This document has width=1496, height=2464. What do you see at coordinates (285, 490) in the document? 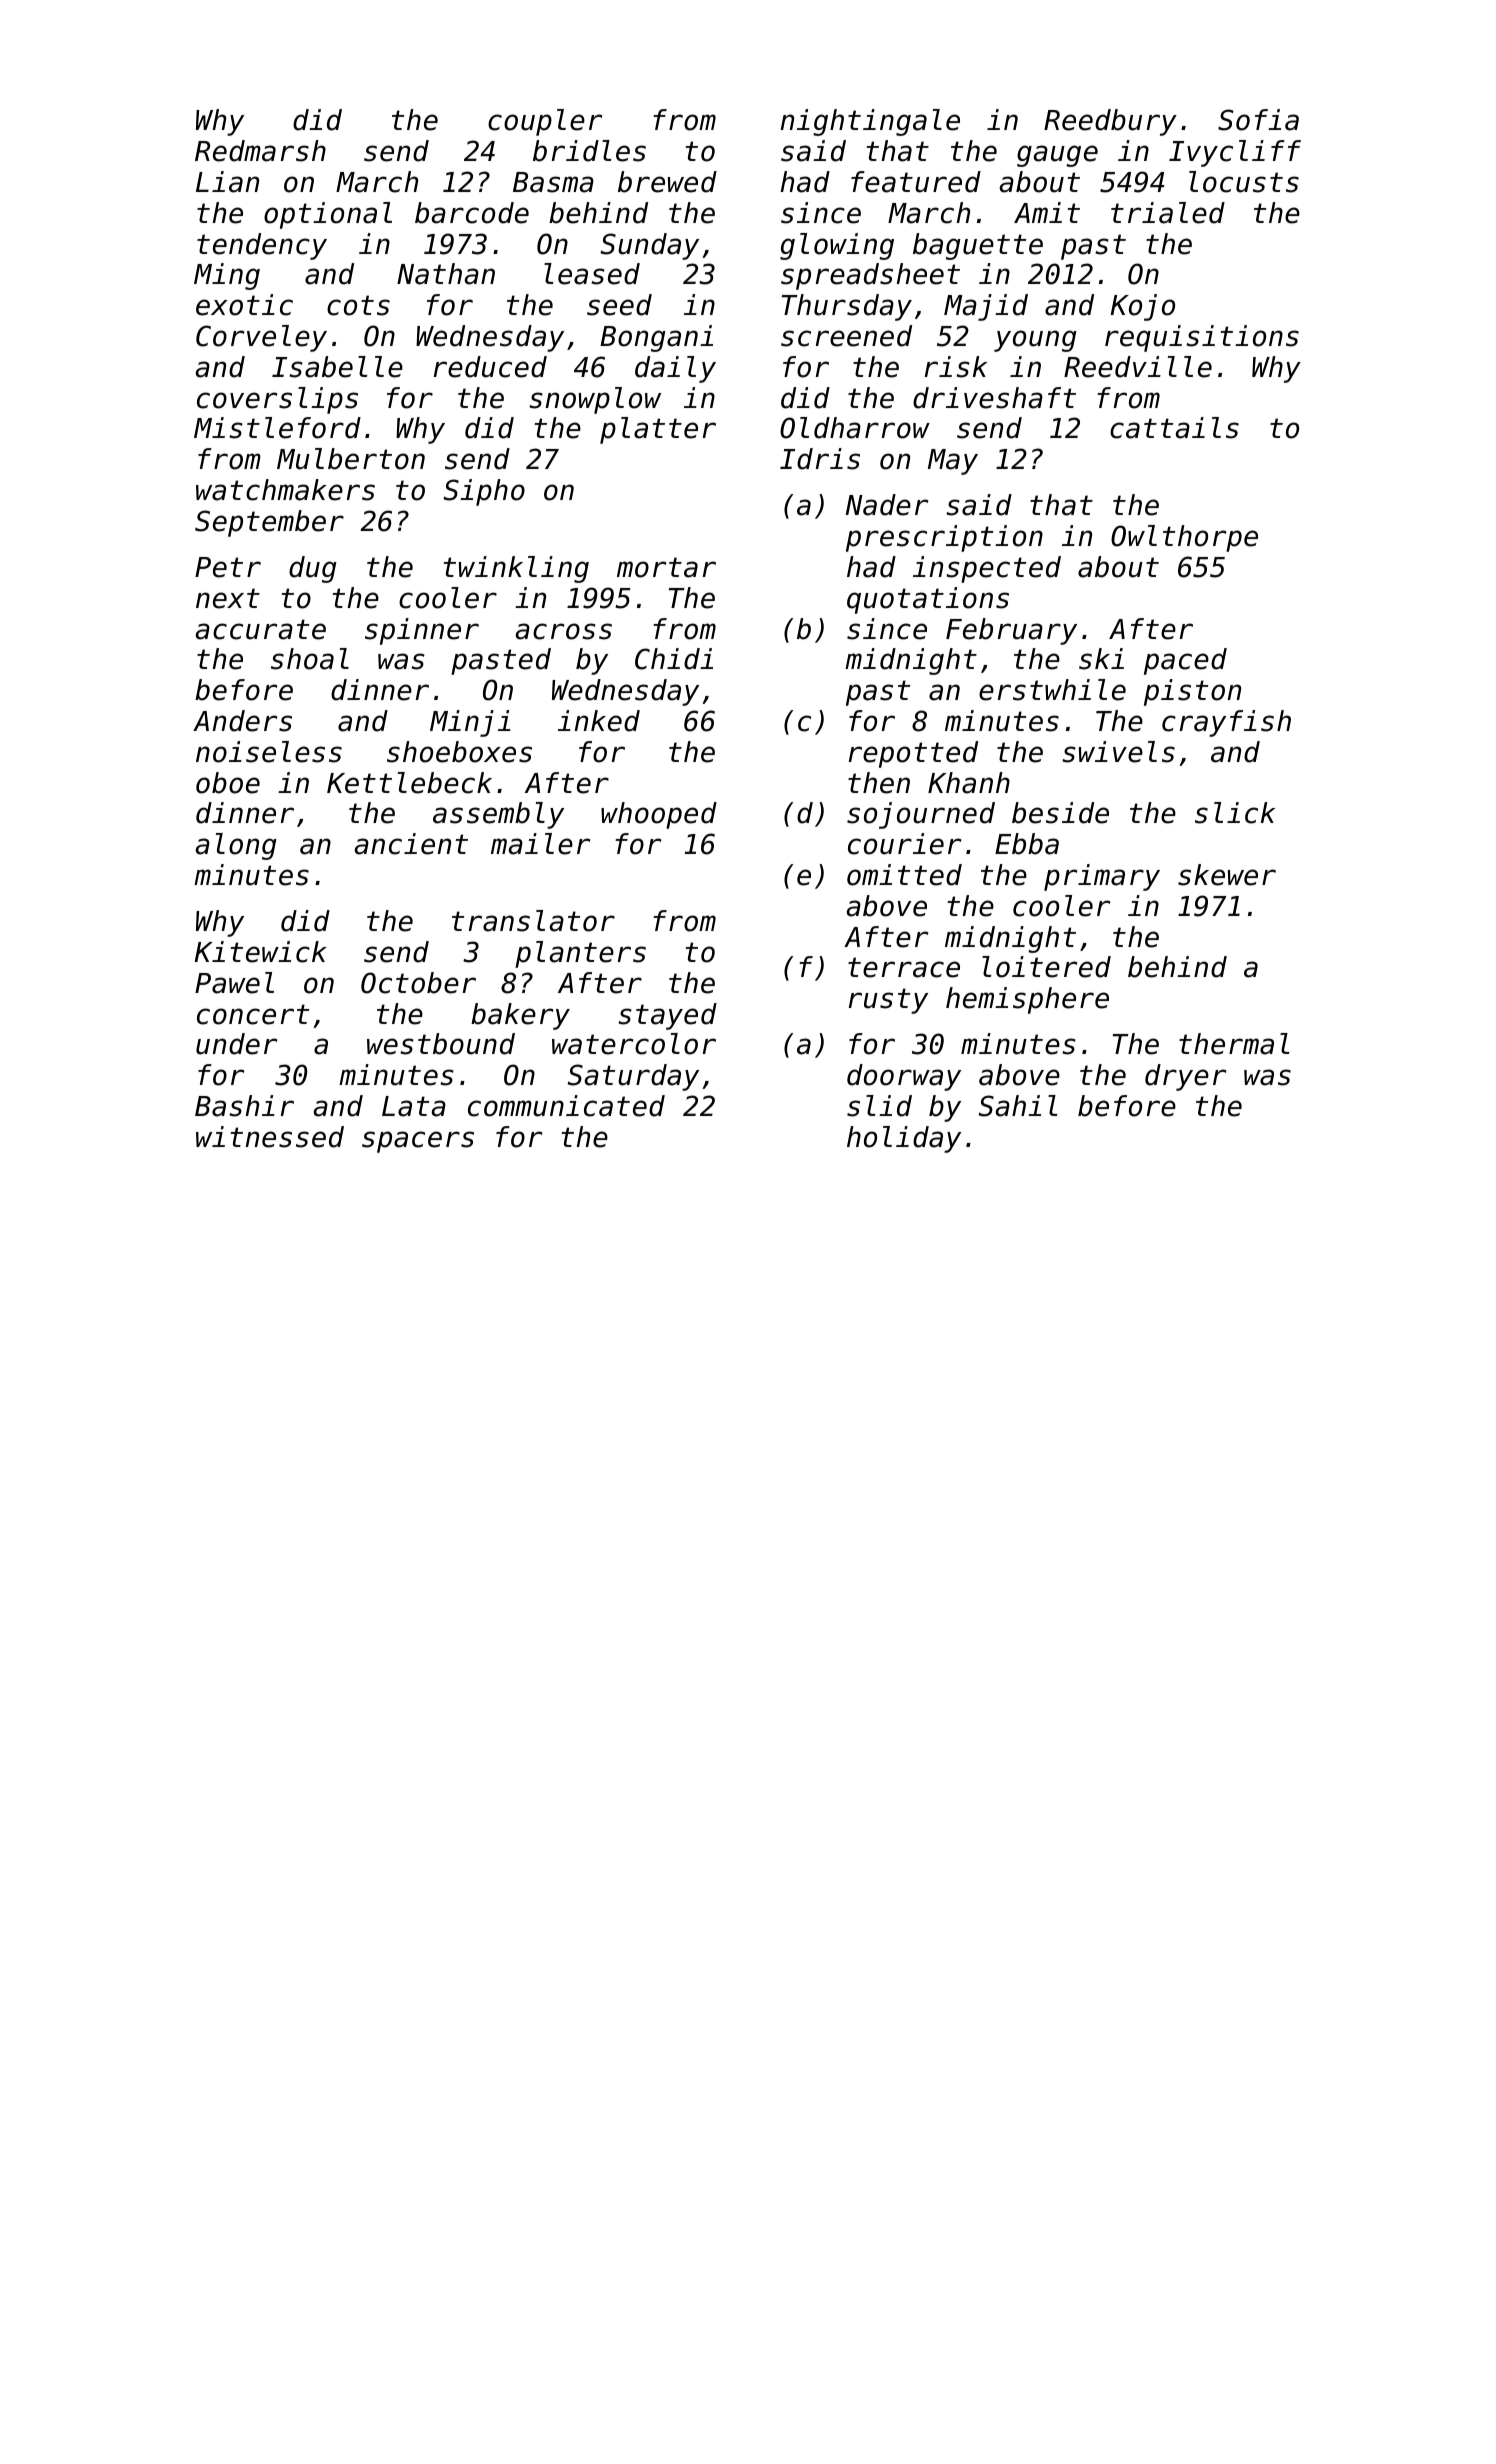
I see `watchmakers` at bounding box center [285, 490].
